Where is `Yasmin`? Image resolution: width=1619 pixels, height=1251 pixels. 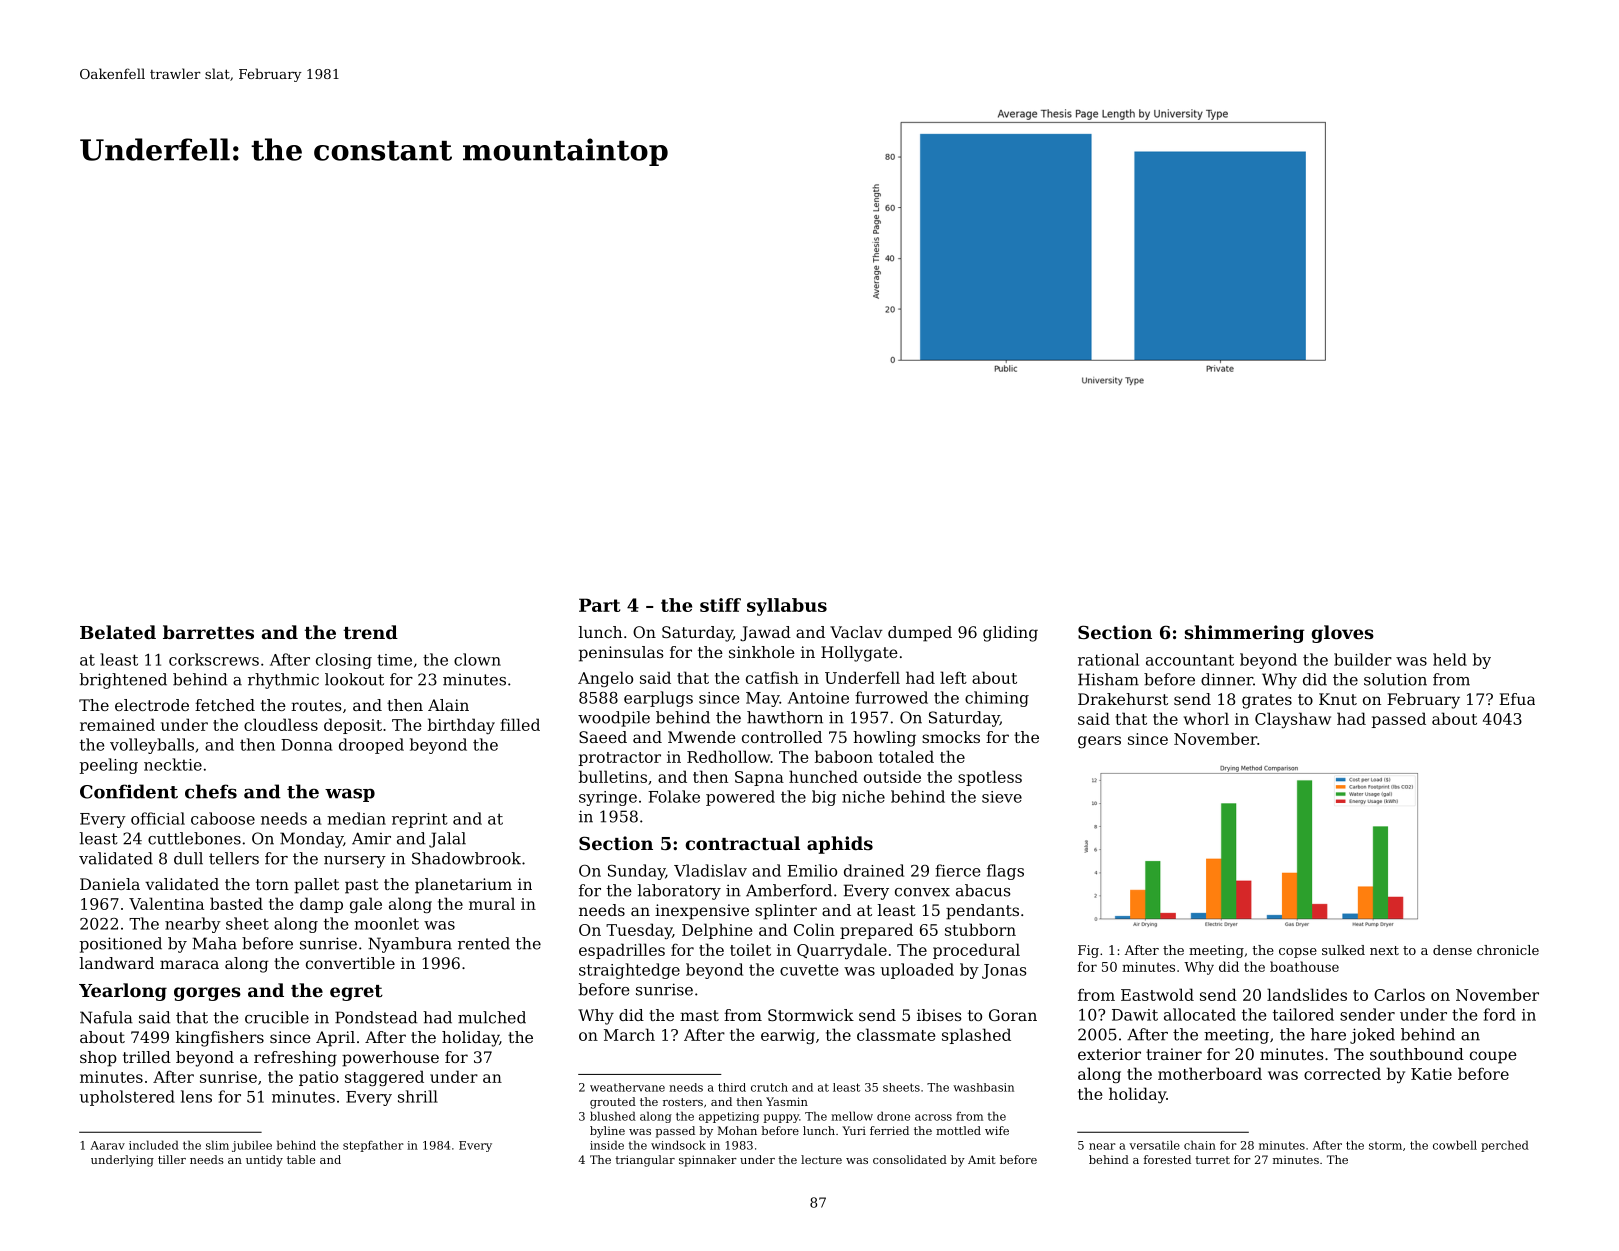
Yasmin is located at coordinates (787, 1101).
